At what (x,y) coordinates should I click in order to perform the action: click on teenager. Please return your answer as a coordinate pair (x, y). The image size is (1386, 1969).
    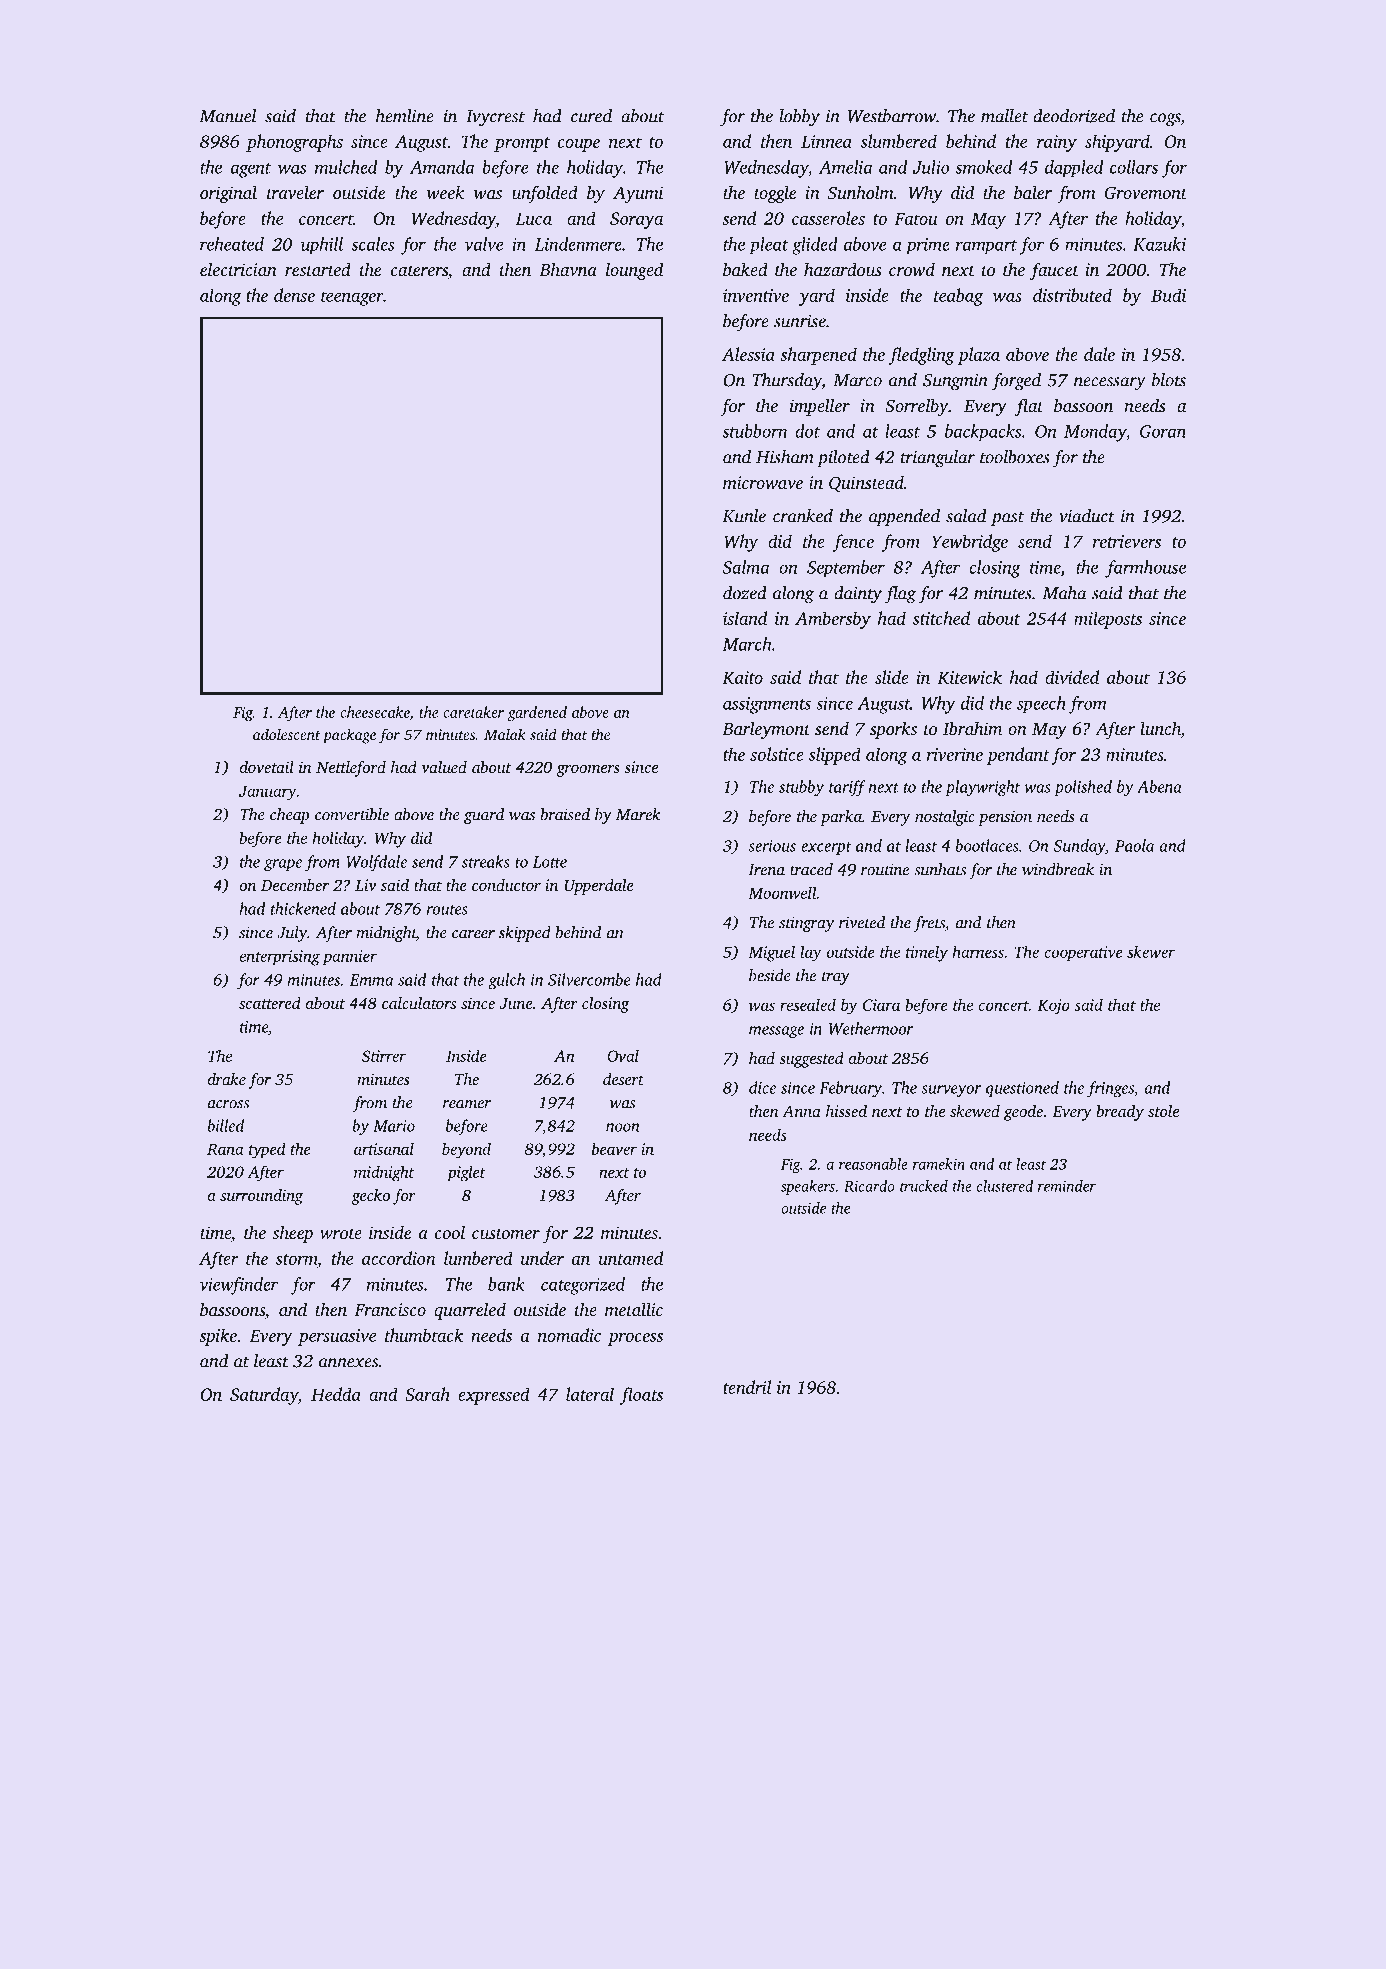
    Looking at the image, I should click on (352, 298).
